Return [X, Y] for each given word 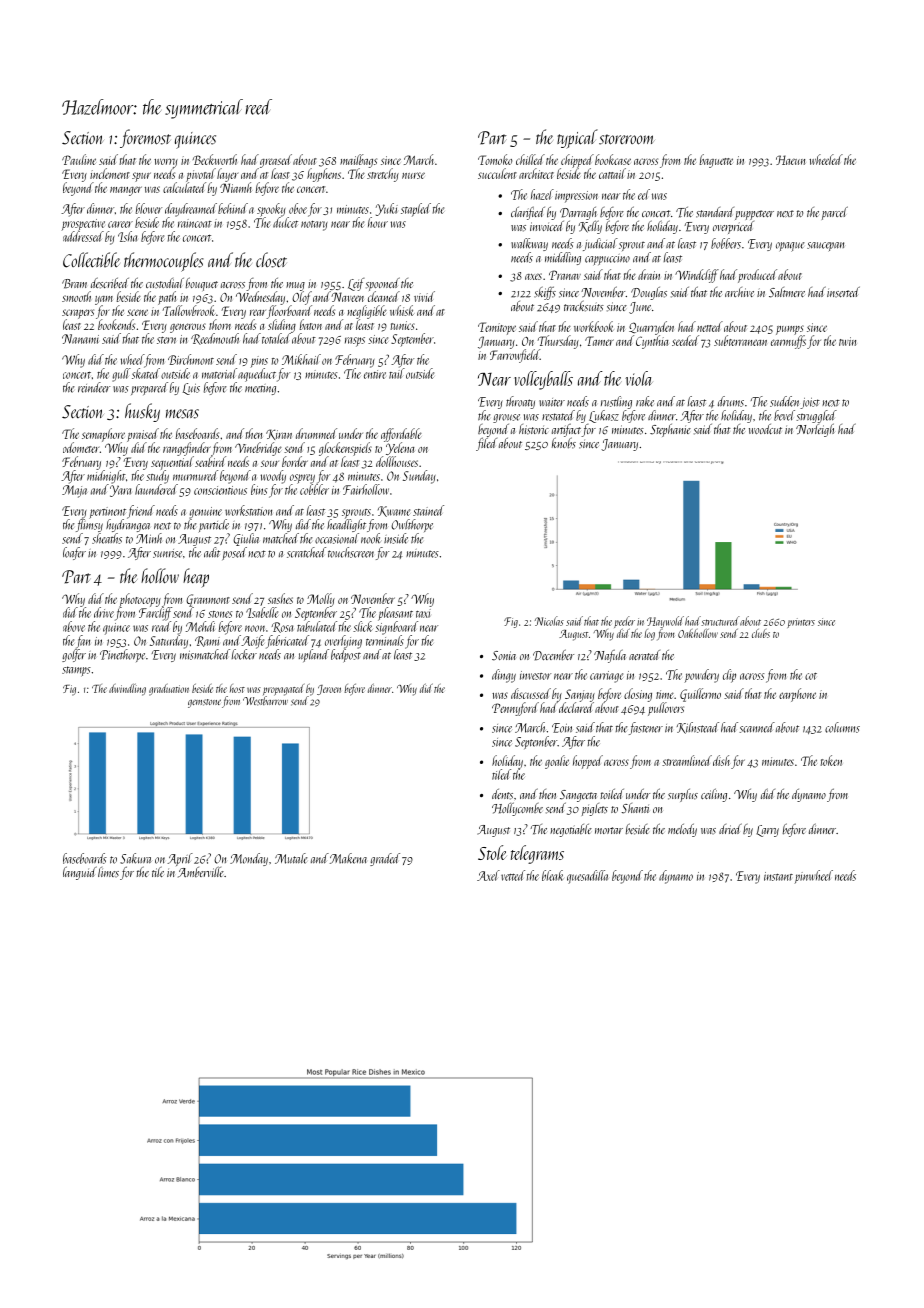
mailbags [358, 161]
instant [778, 876]
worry [166, 163]
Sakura [136, 858]
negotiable [571, 830]
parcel [835, 213]
